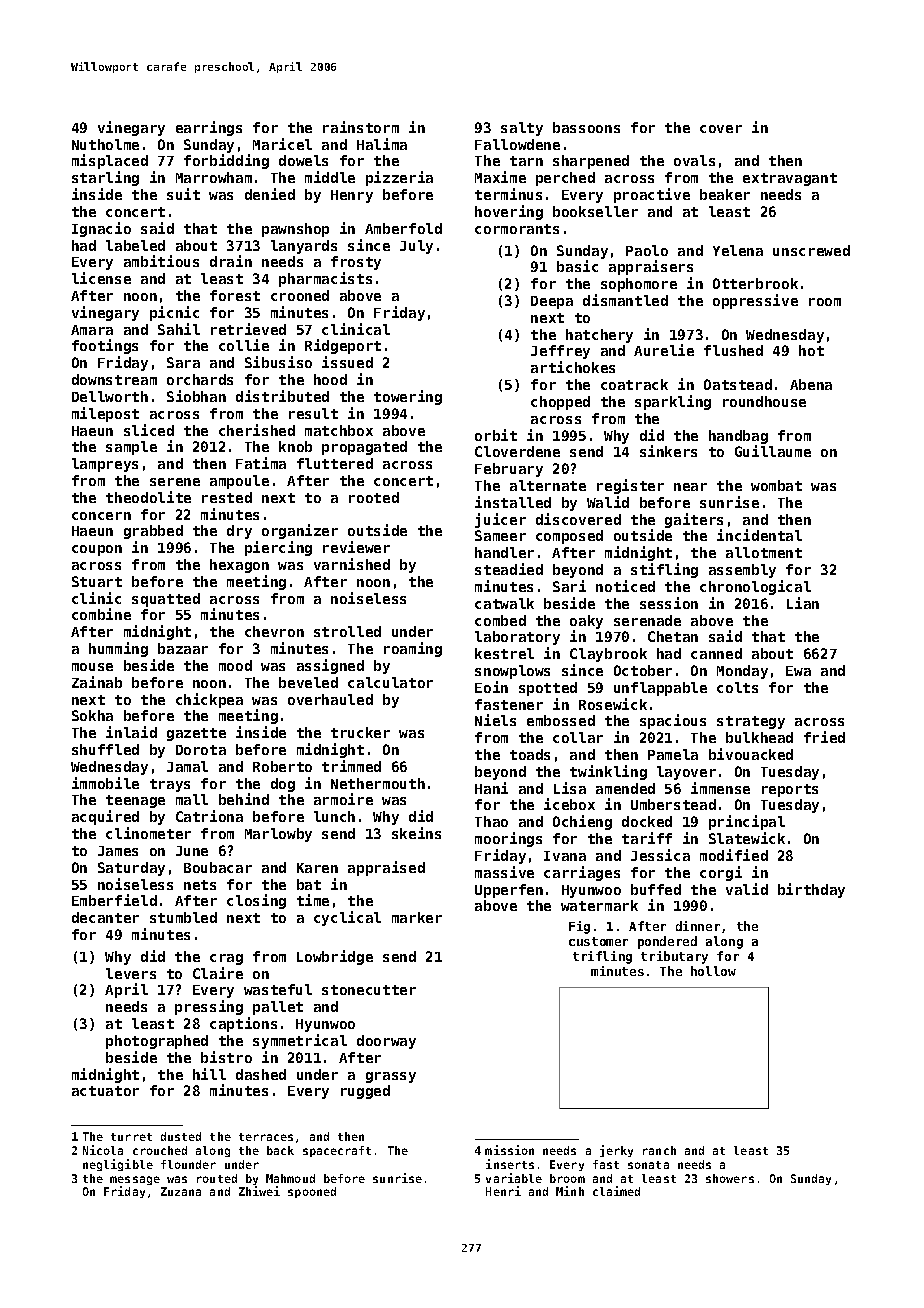  I want to click on Sokha, so click(92, 715).
